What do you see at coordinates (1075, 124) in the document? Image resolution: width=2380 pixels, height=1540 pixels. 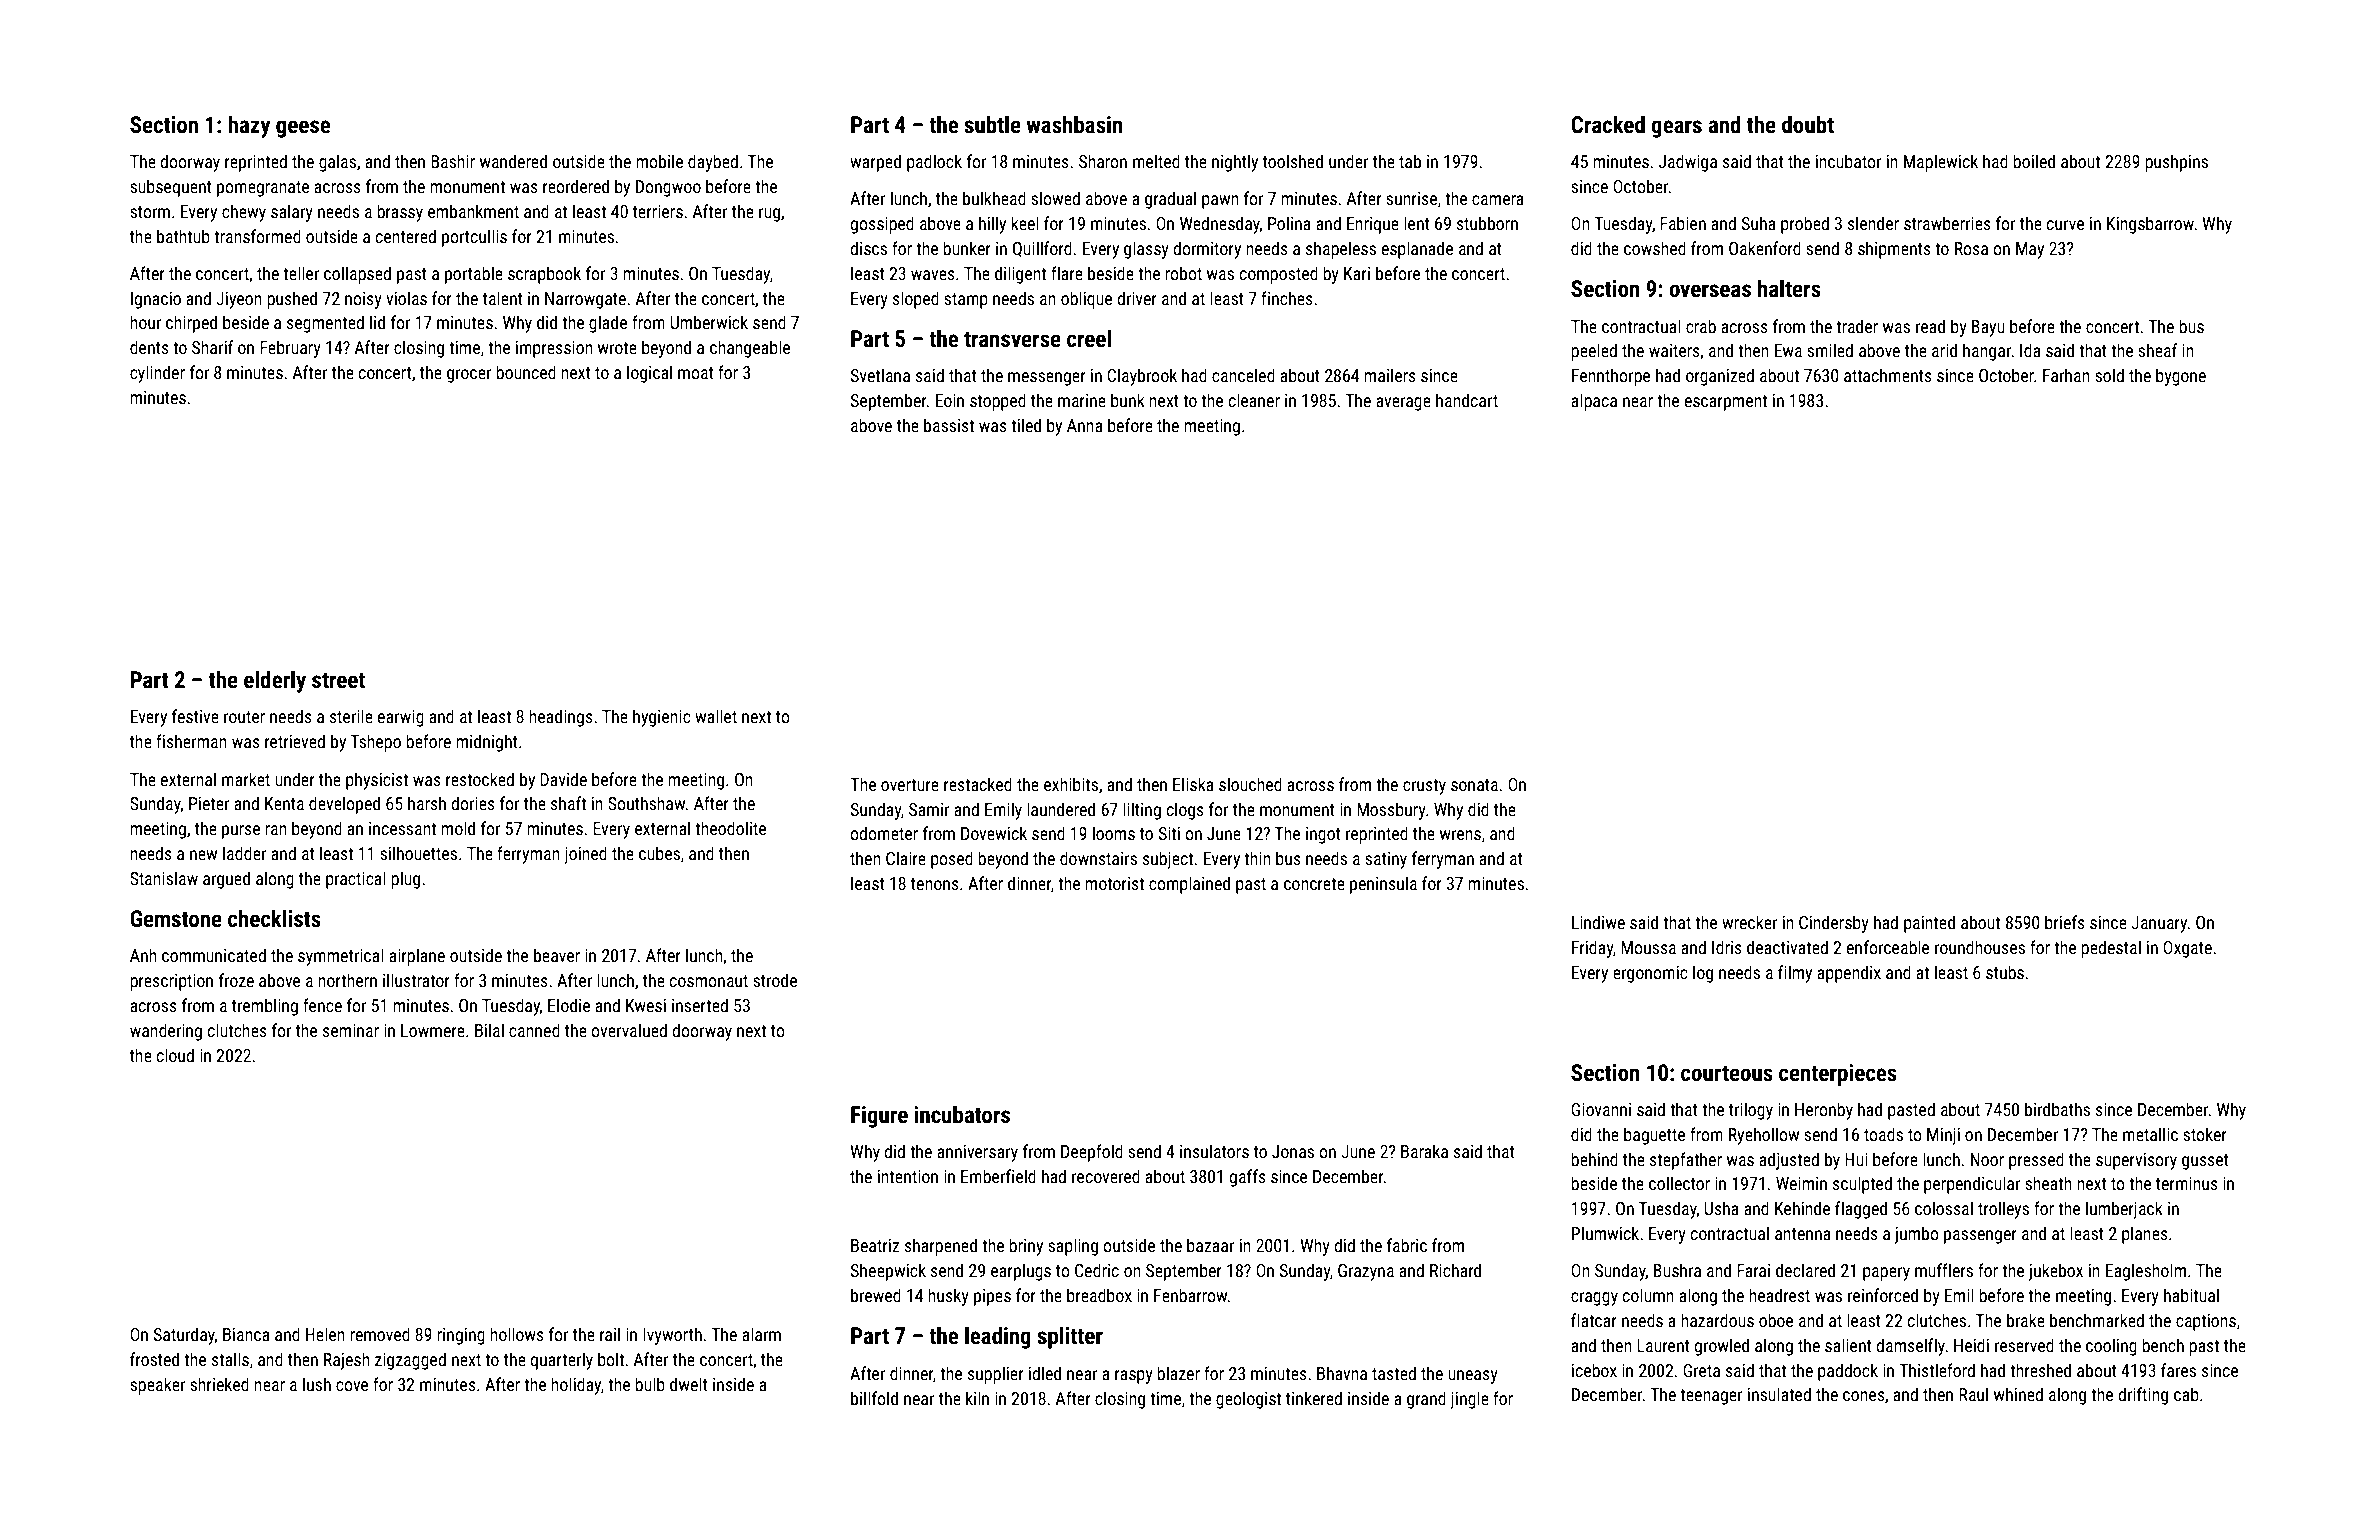 I see `washbasin` at bounding box center [1075, 124].
